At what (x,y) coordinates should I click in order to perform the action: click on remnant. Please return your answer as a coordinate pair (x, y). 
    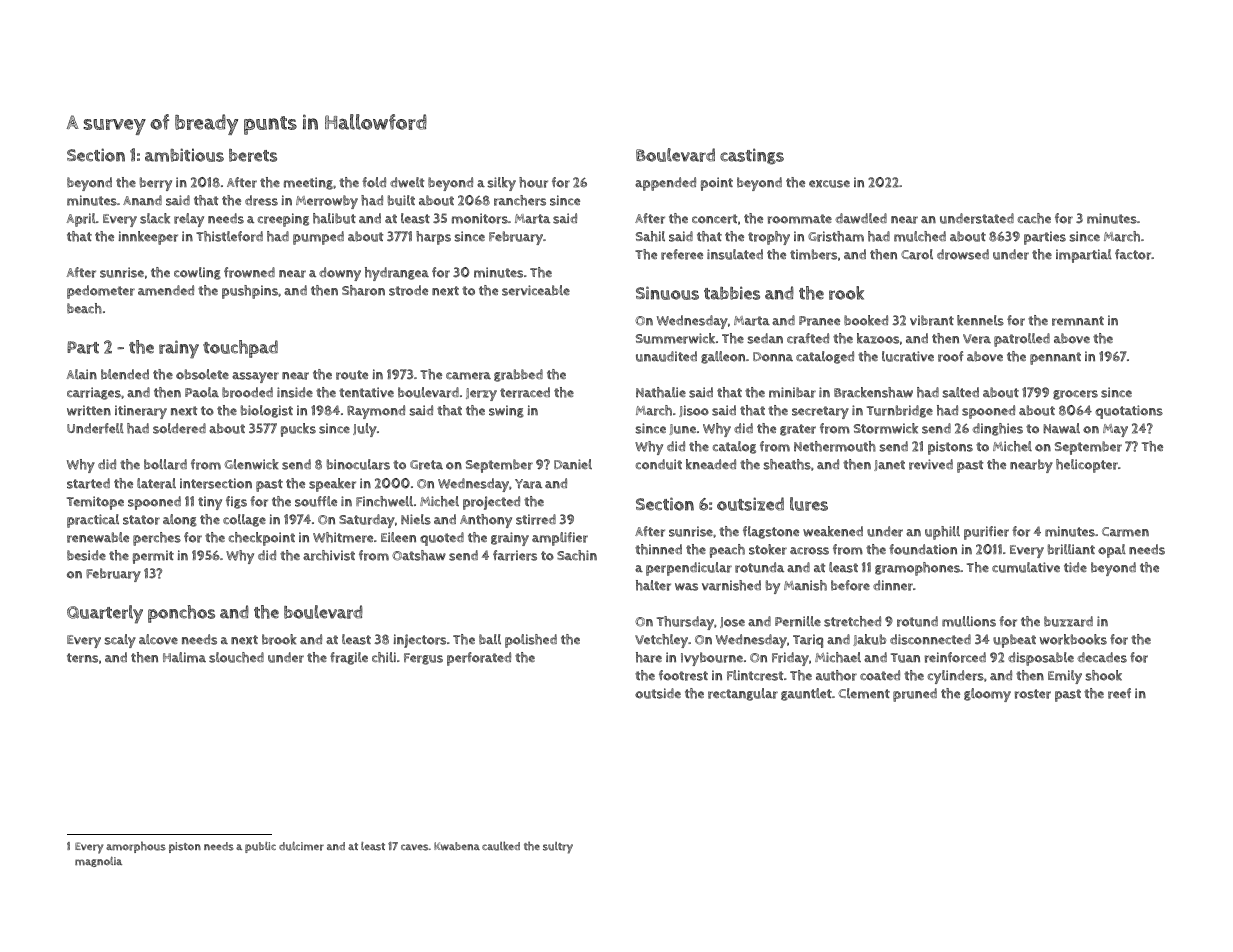
    Looking at the image, I should click on (1078, 321).
